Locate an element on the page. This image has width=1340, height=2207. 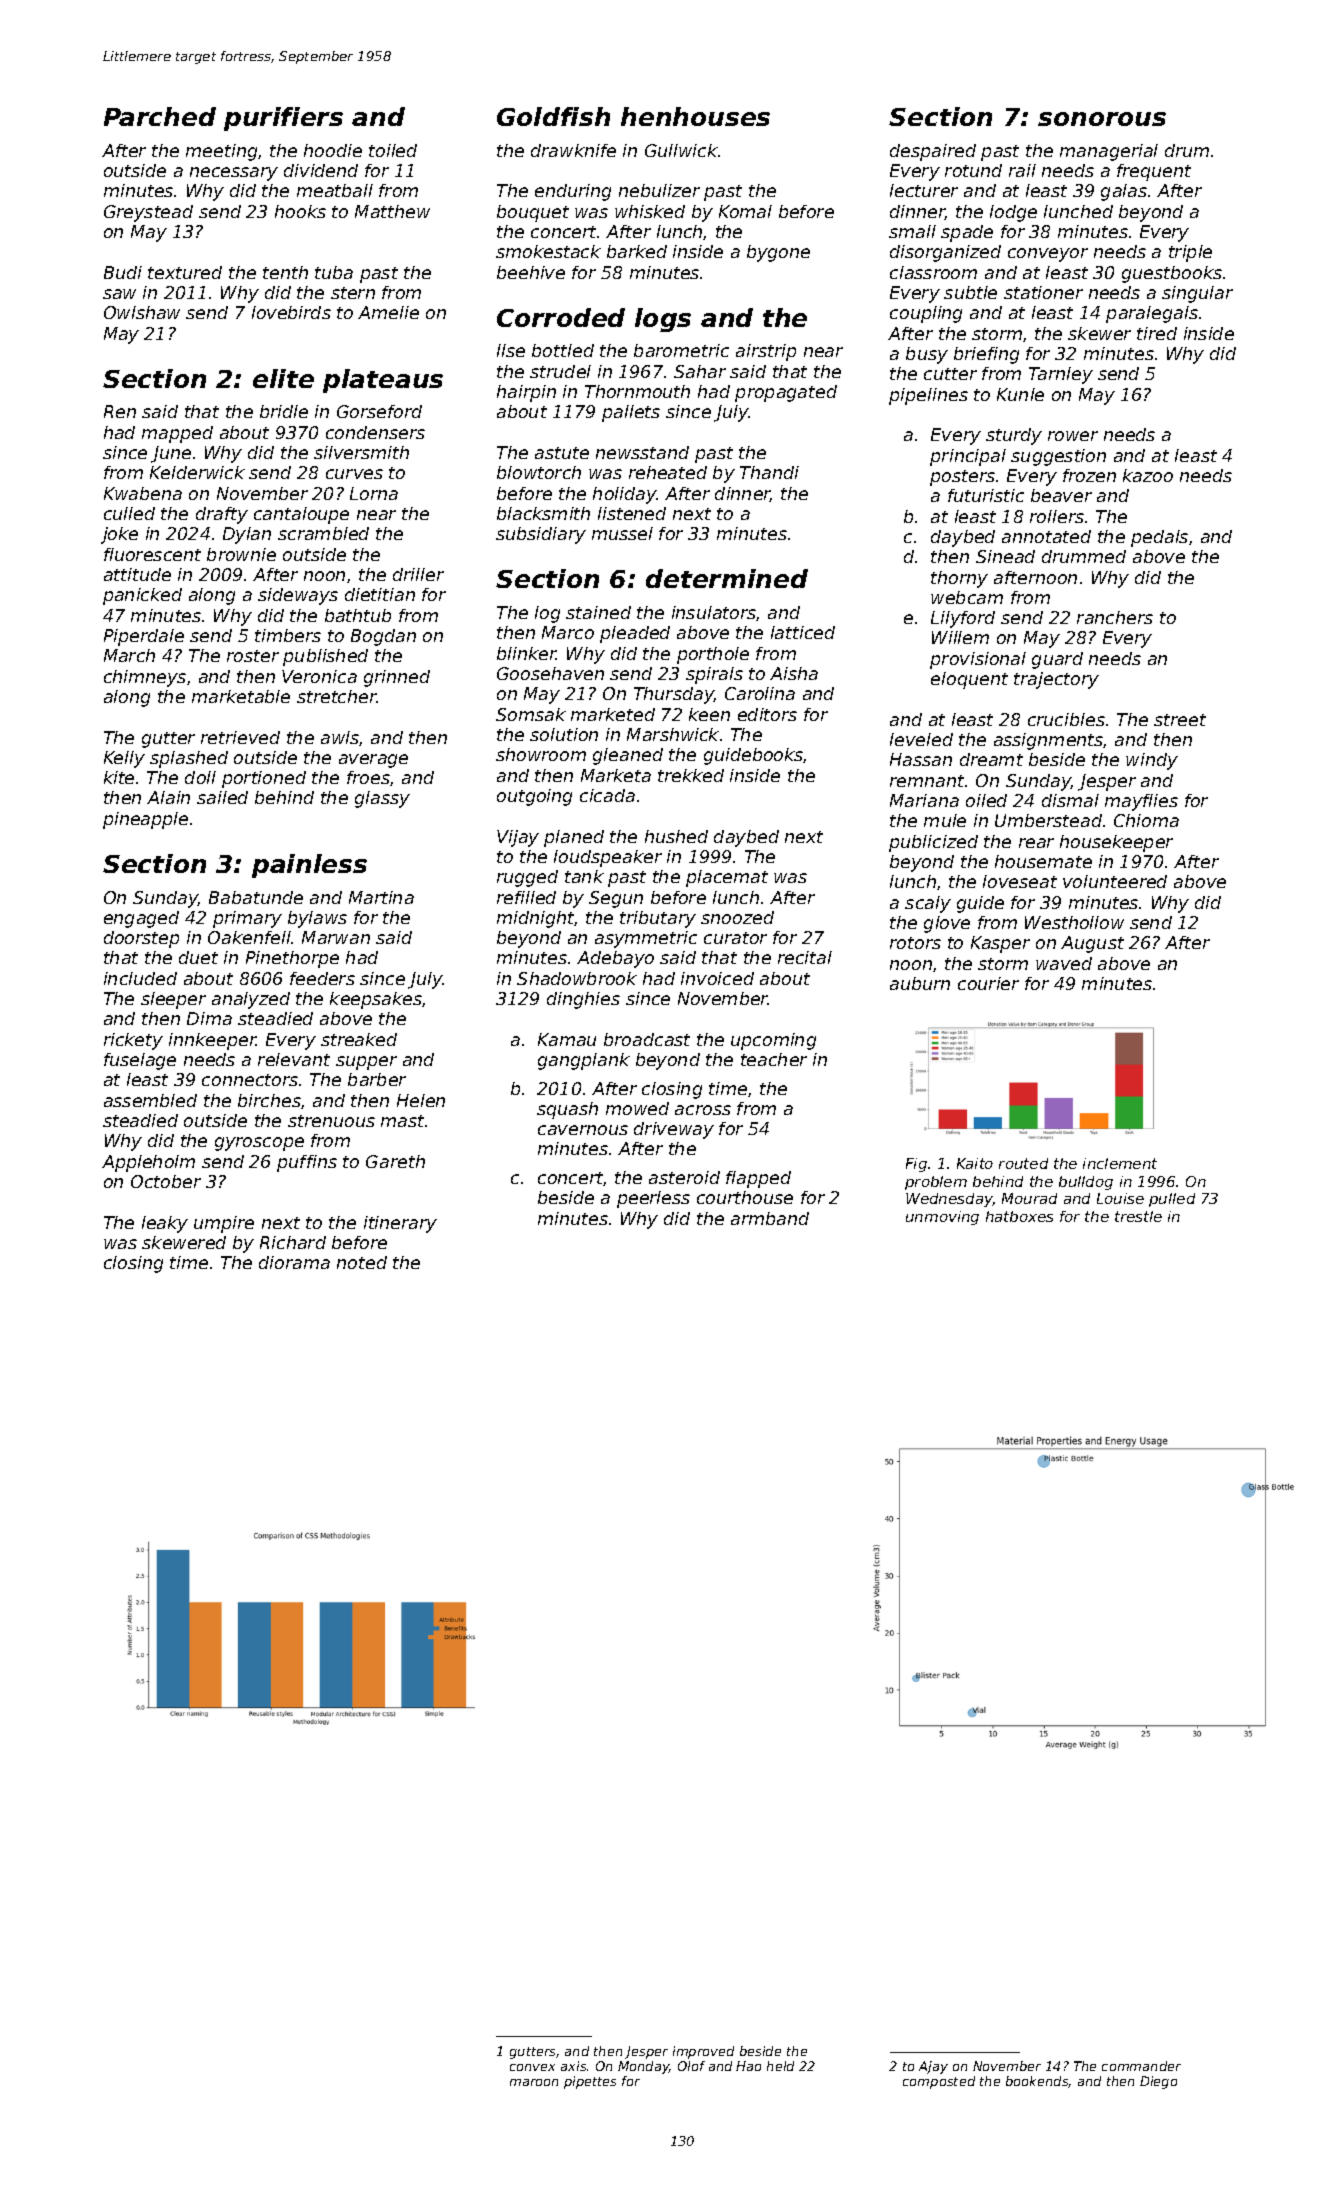
recital is located at coordinates (805, 957).
